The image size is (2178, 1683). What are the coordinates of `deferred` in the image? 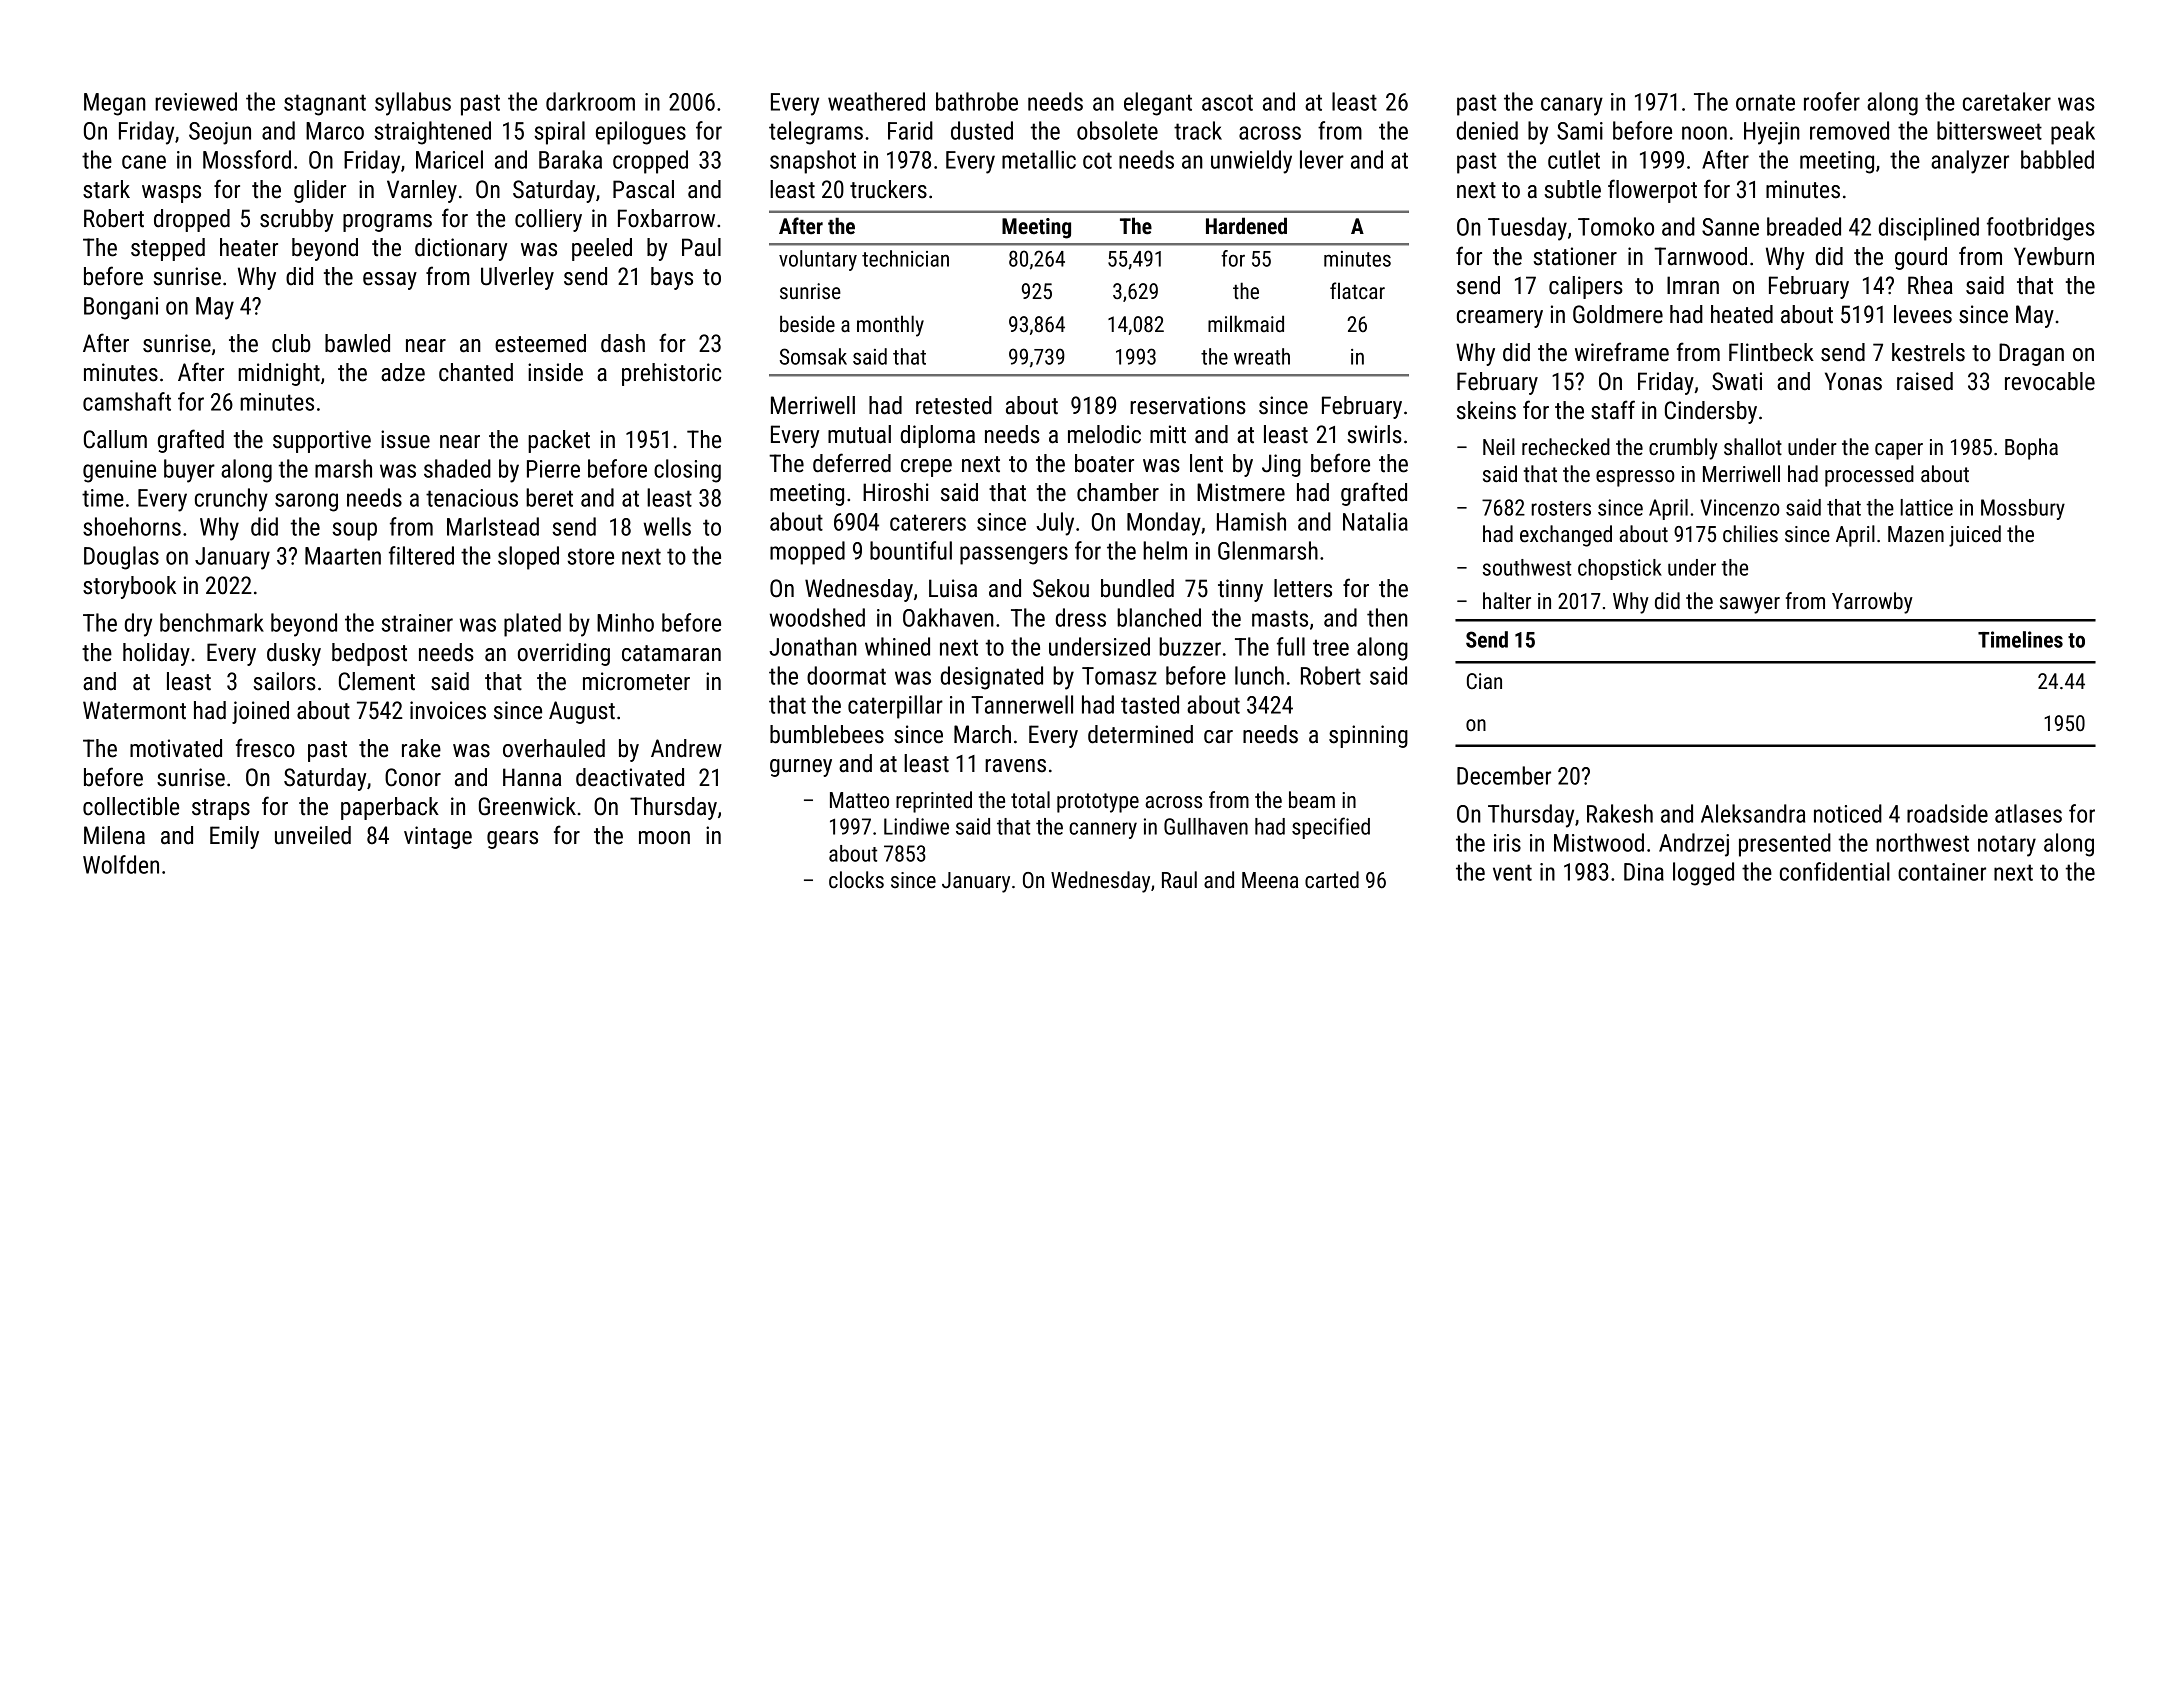 It's located at (852, 463).
